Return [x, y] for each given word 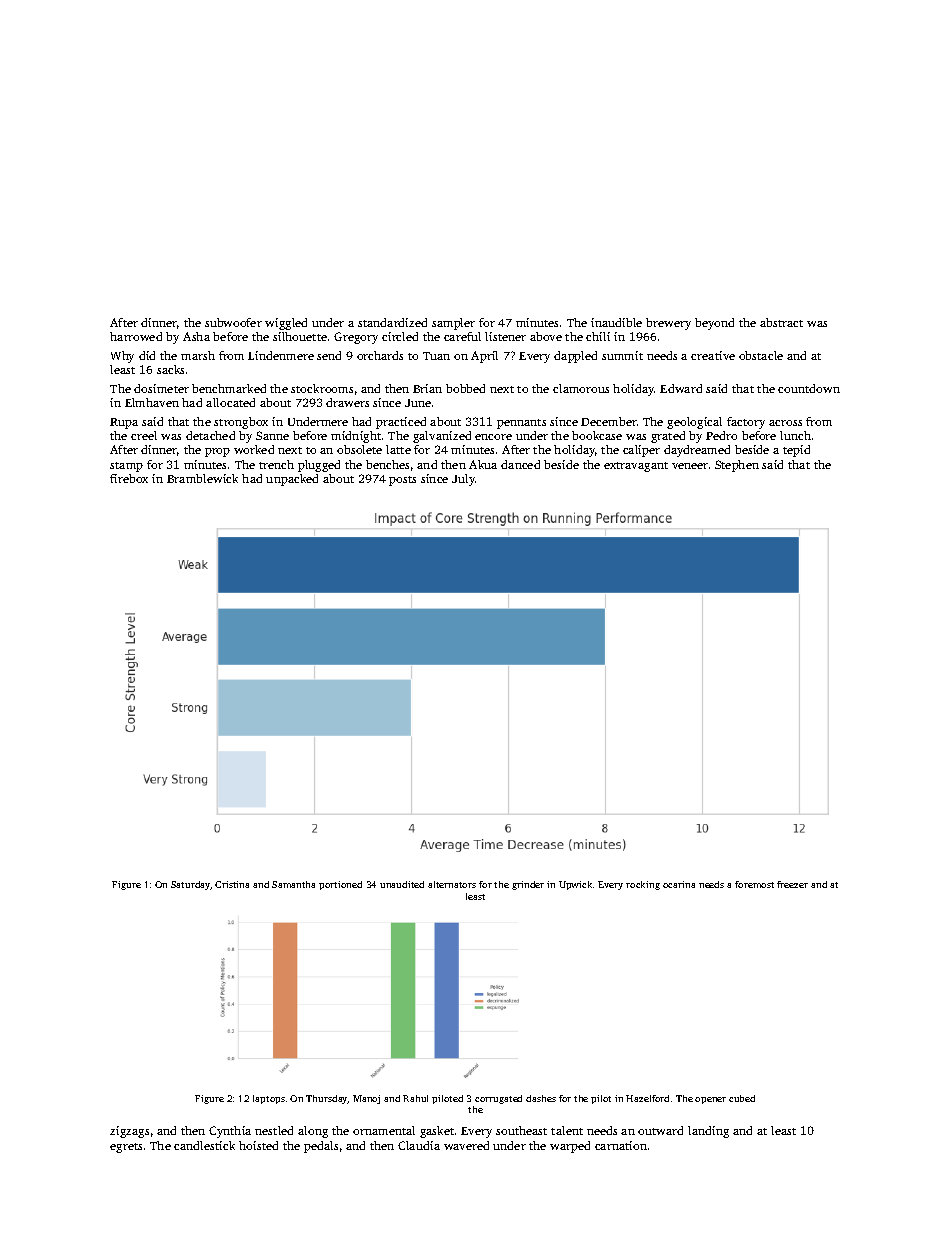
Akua [483, 464]
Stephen [737, 466]
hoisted [258, 1145]
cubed [742, 1098]
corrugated [498, 1099]
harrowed [136, 336]
